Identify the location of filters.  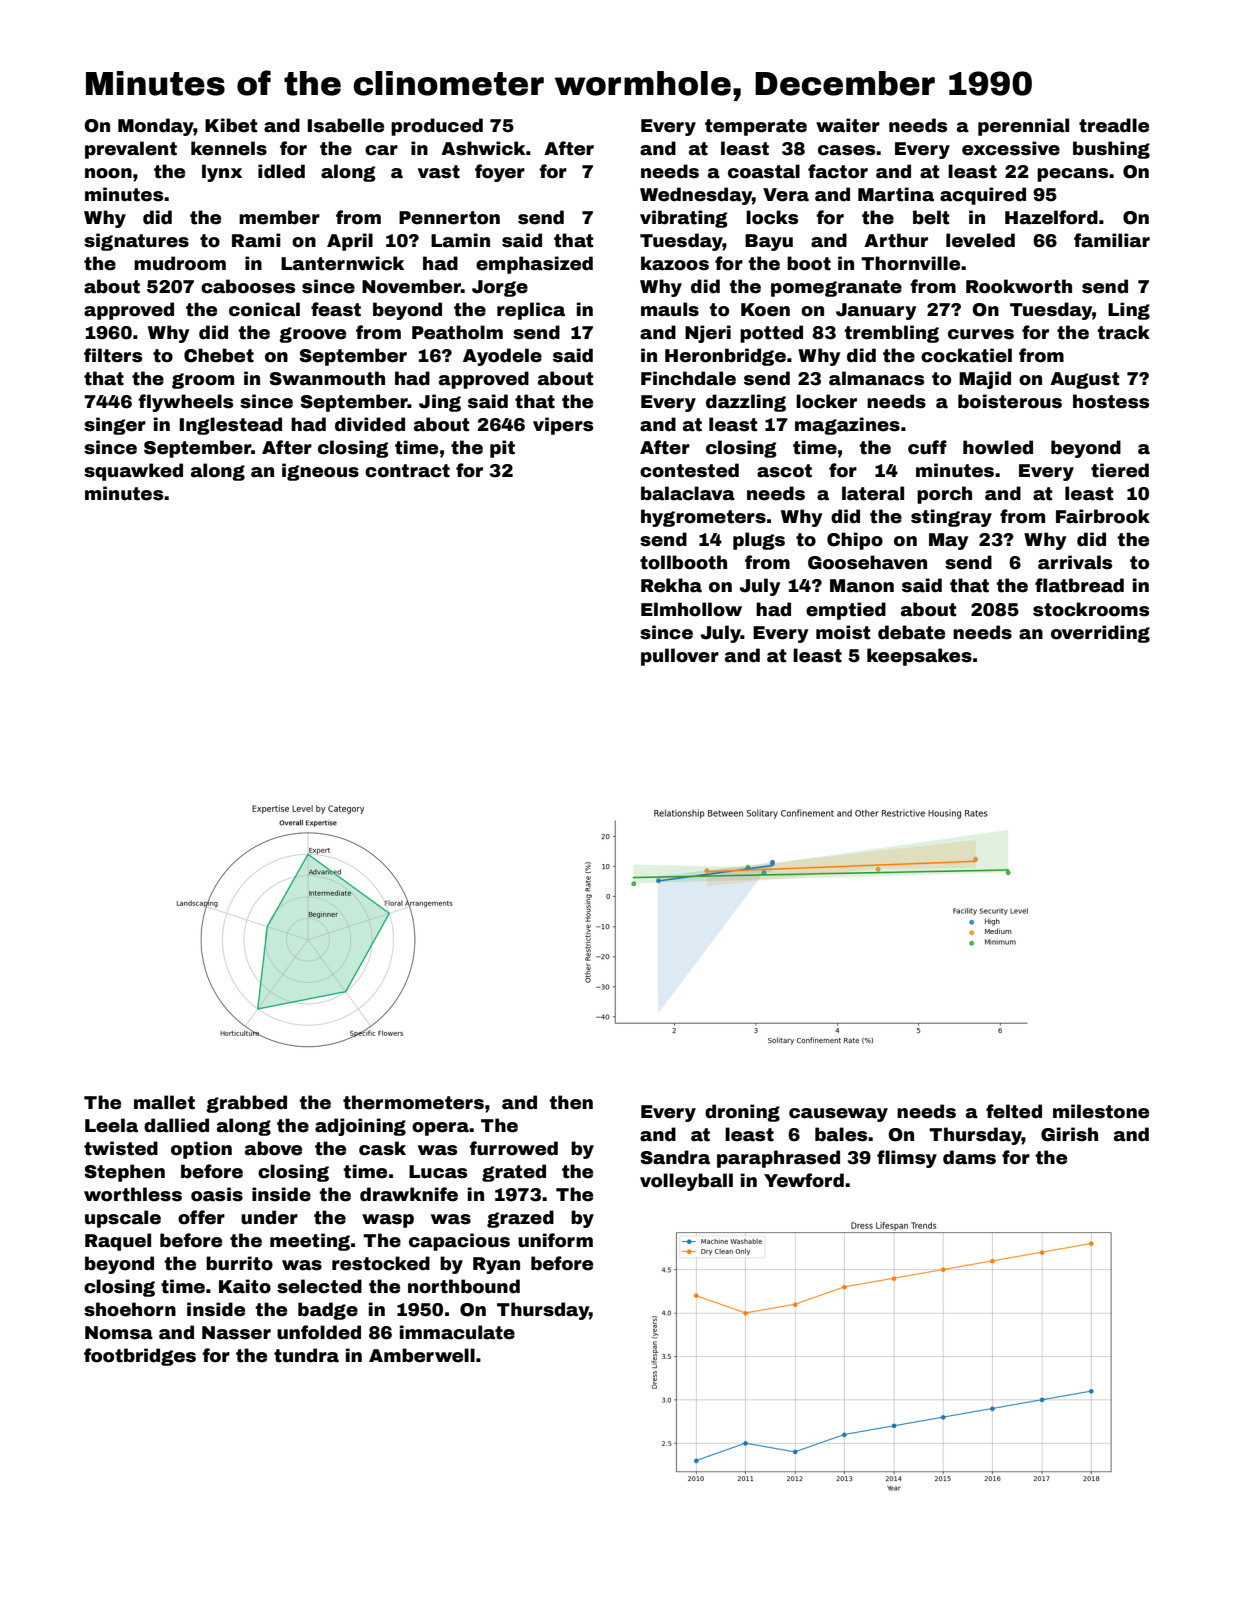
(113, 355).
